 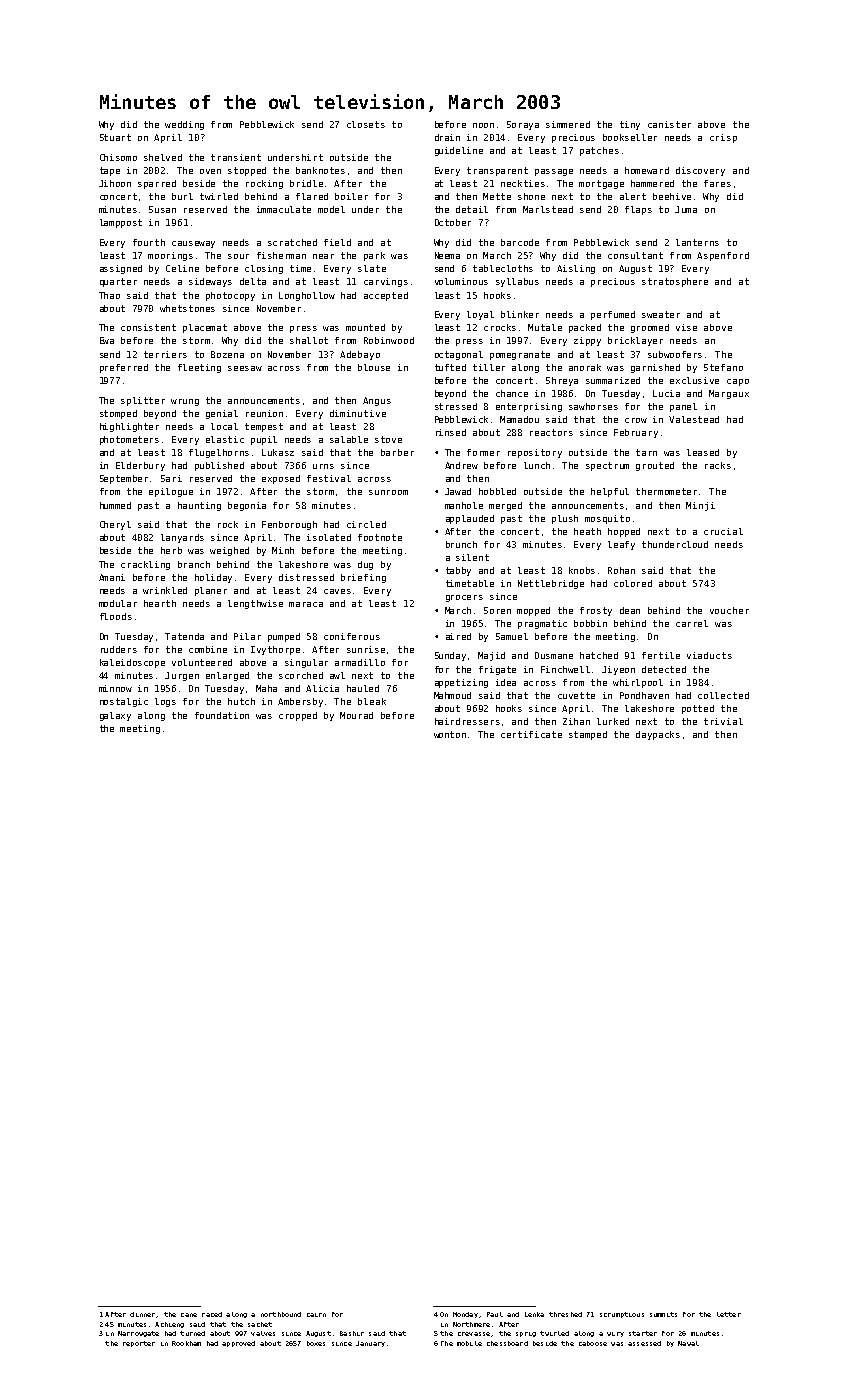 I want to click on noon, so click(x=483, y=125).
